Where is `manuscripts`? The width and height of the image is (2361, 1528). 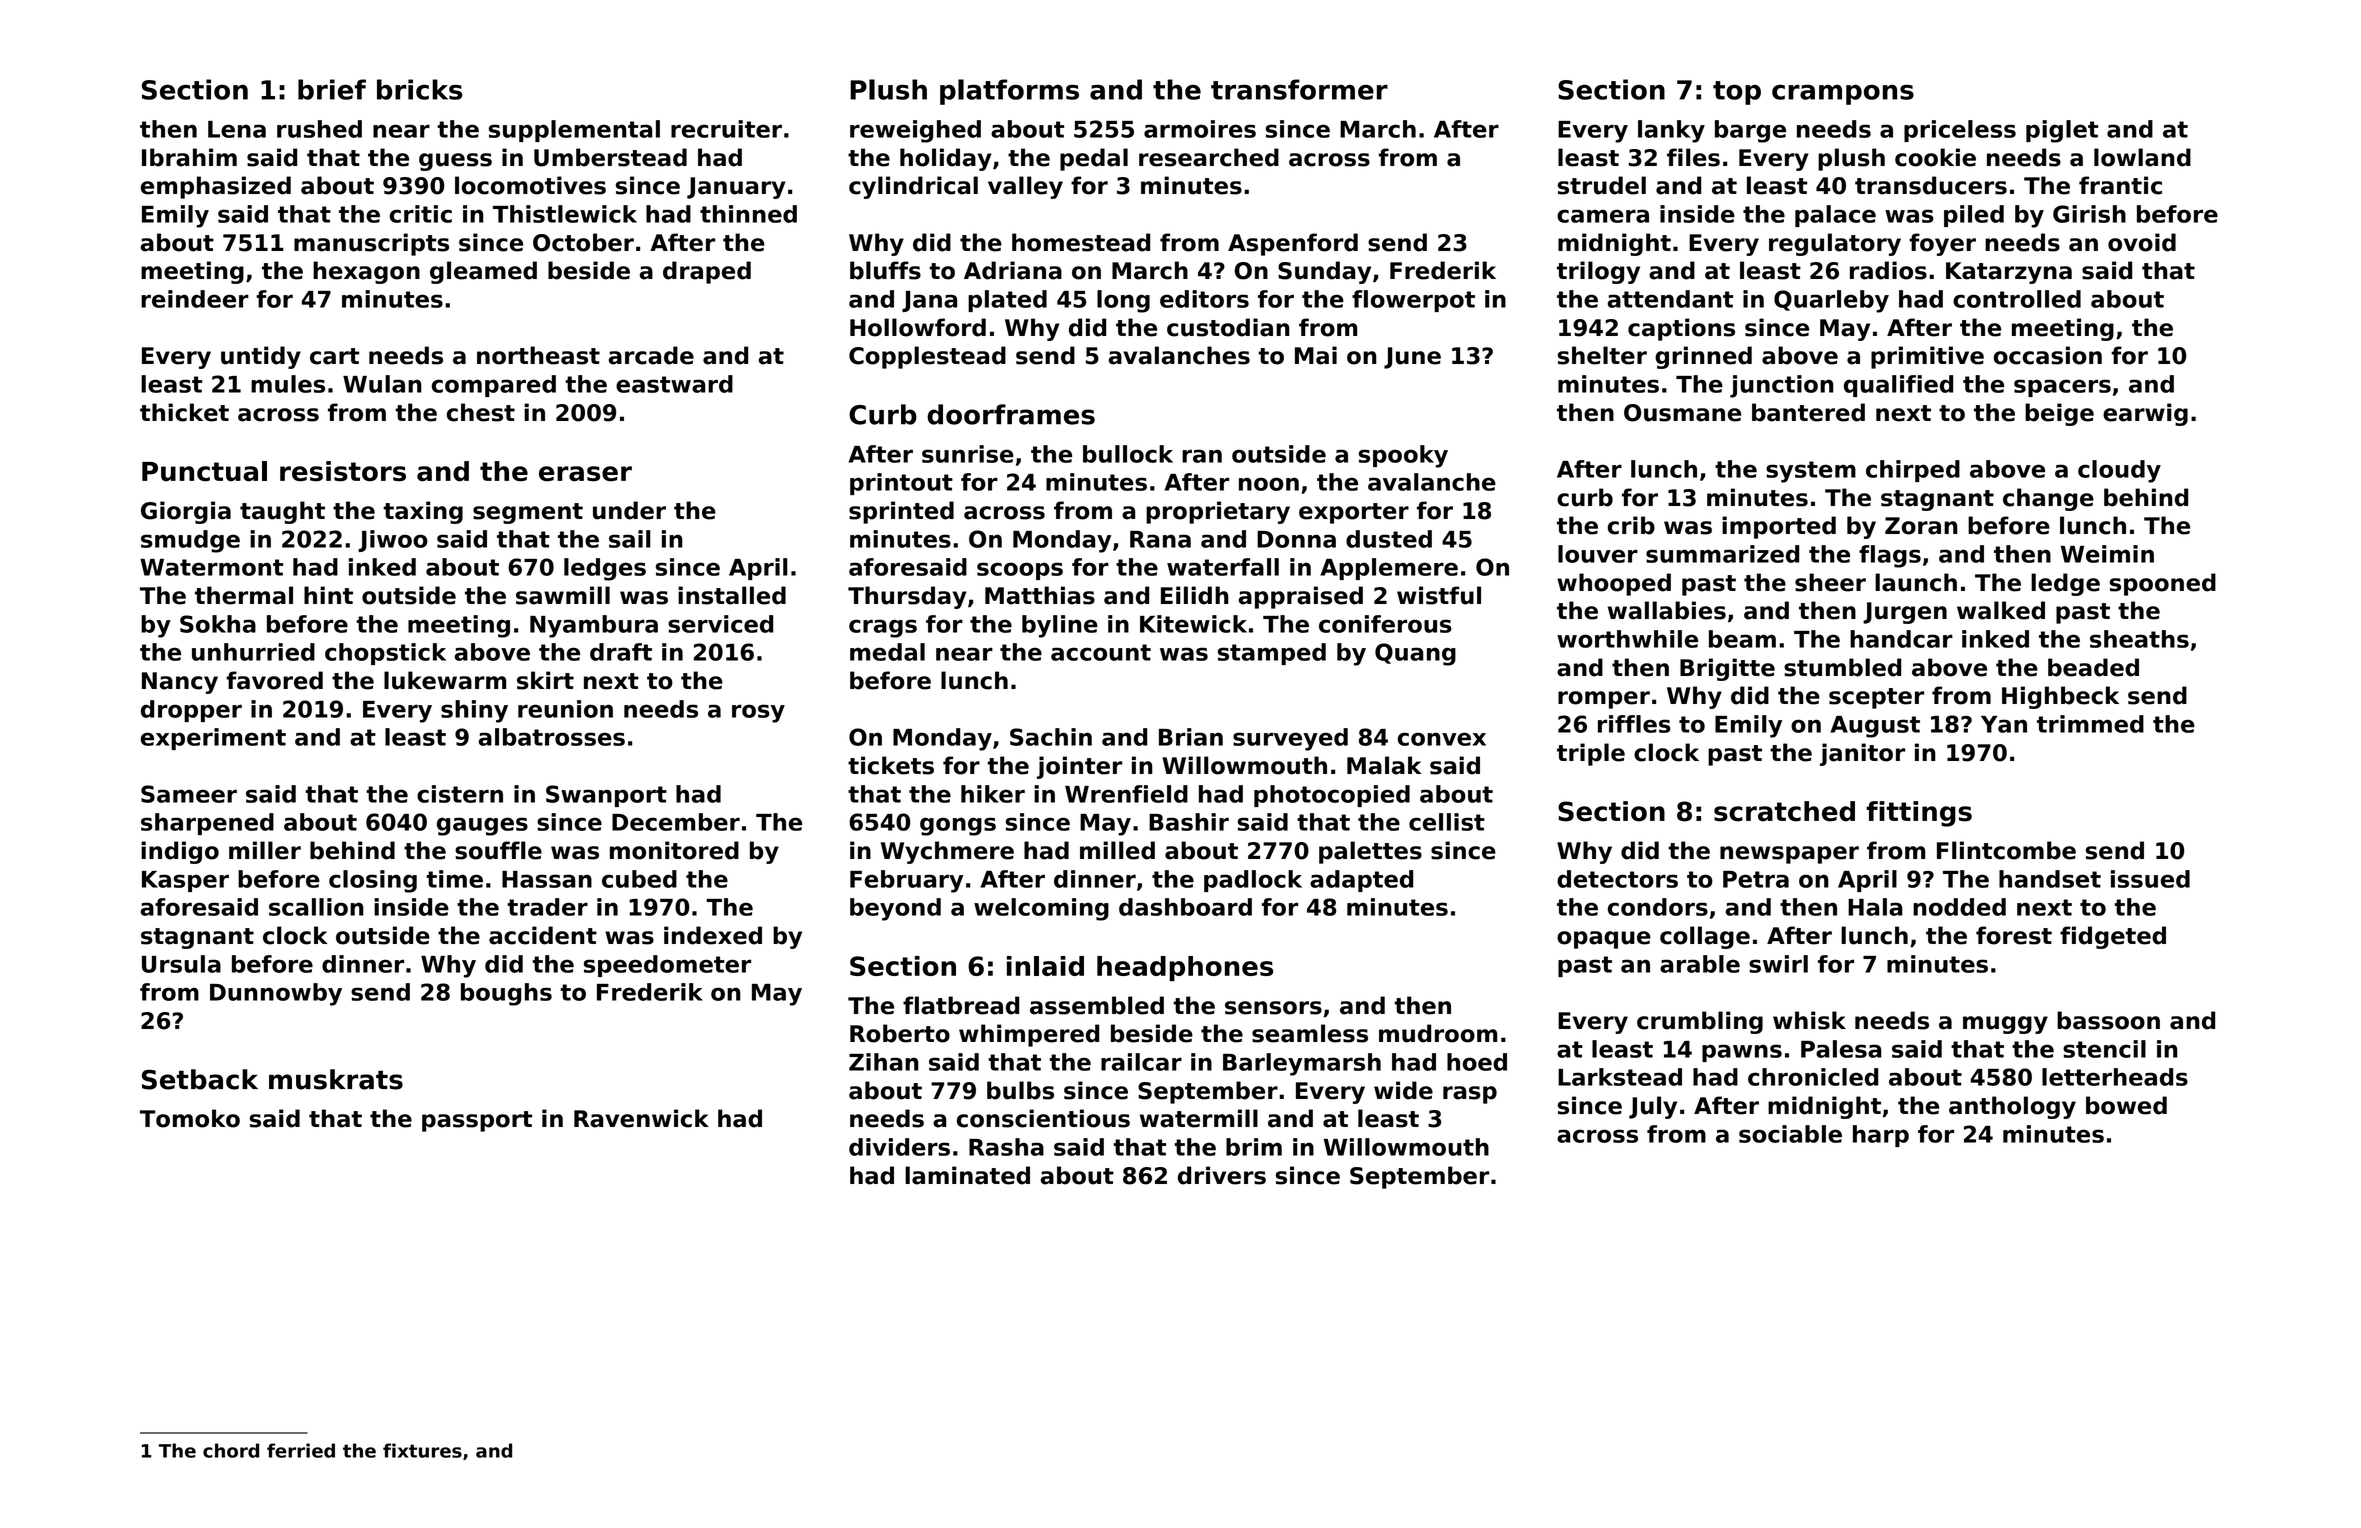
manuscripts is located at coordinates (371, 244).
